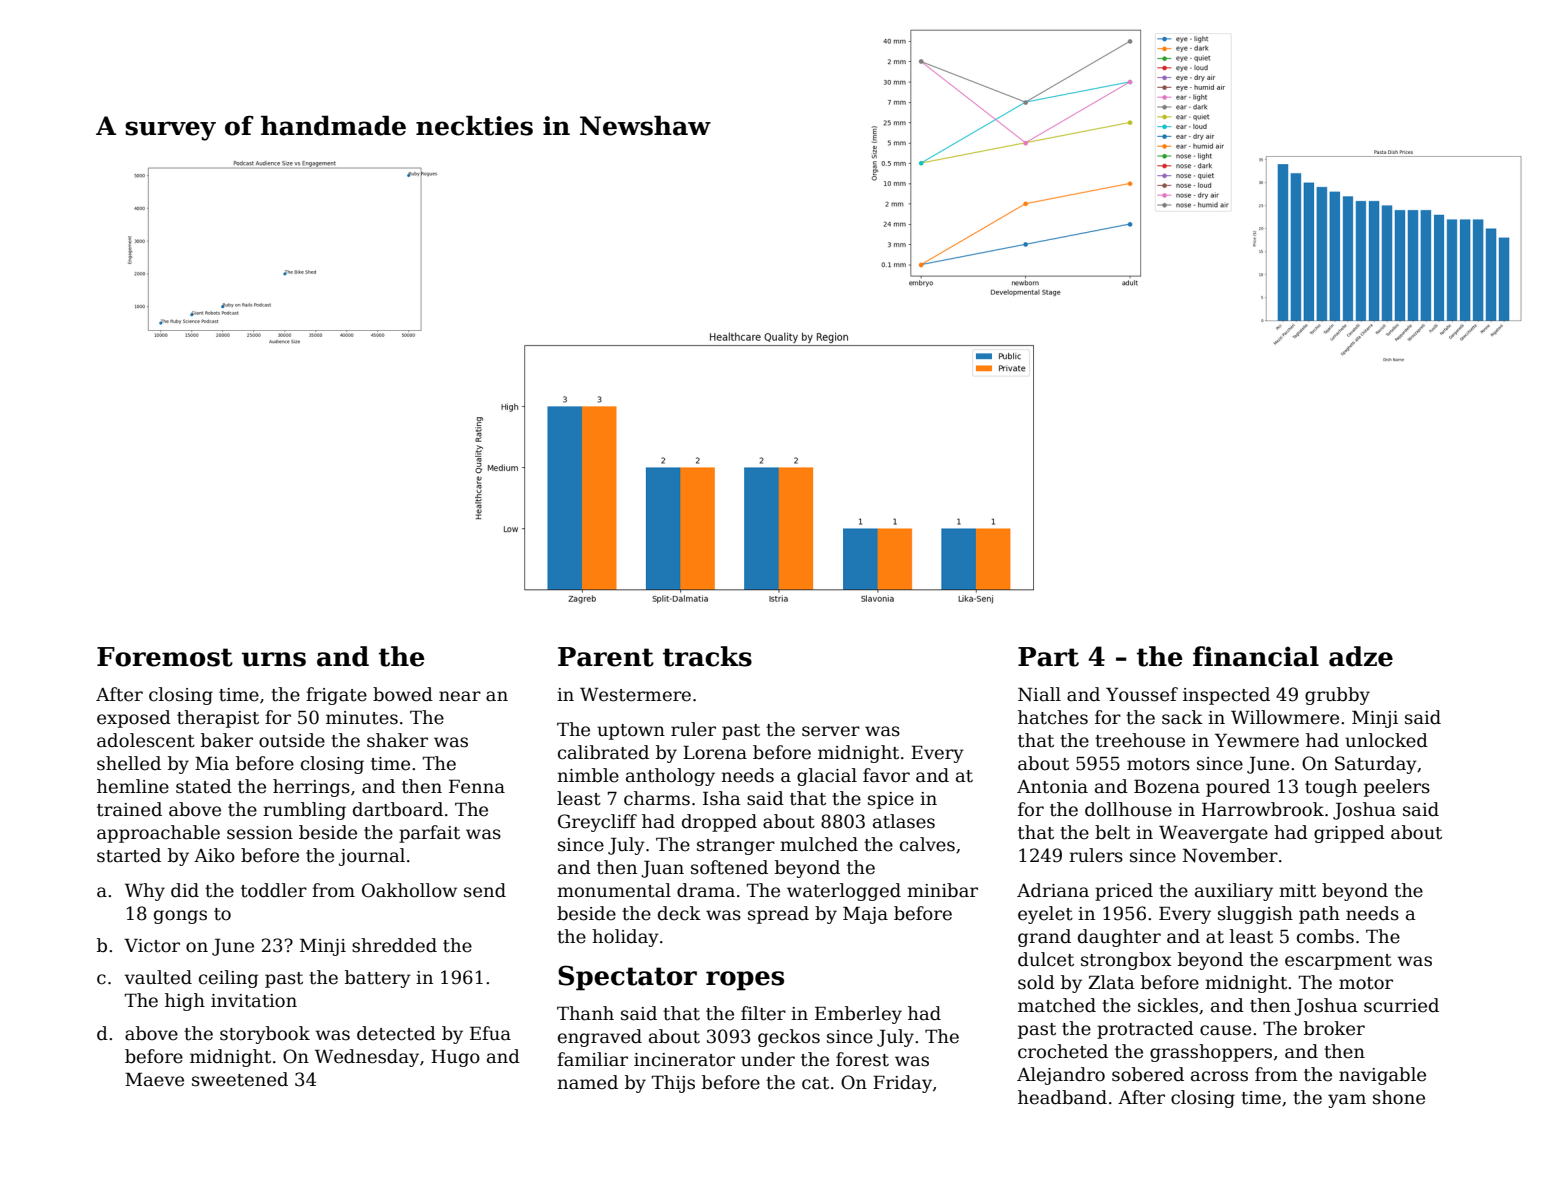 The height and width of the document is (1191, 1542). Describe the element at coordinates (274, 659) in the document. I see `urns` at that location.
